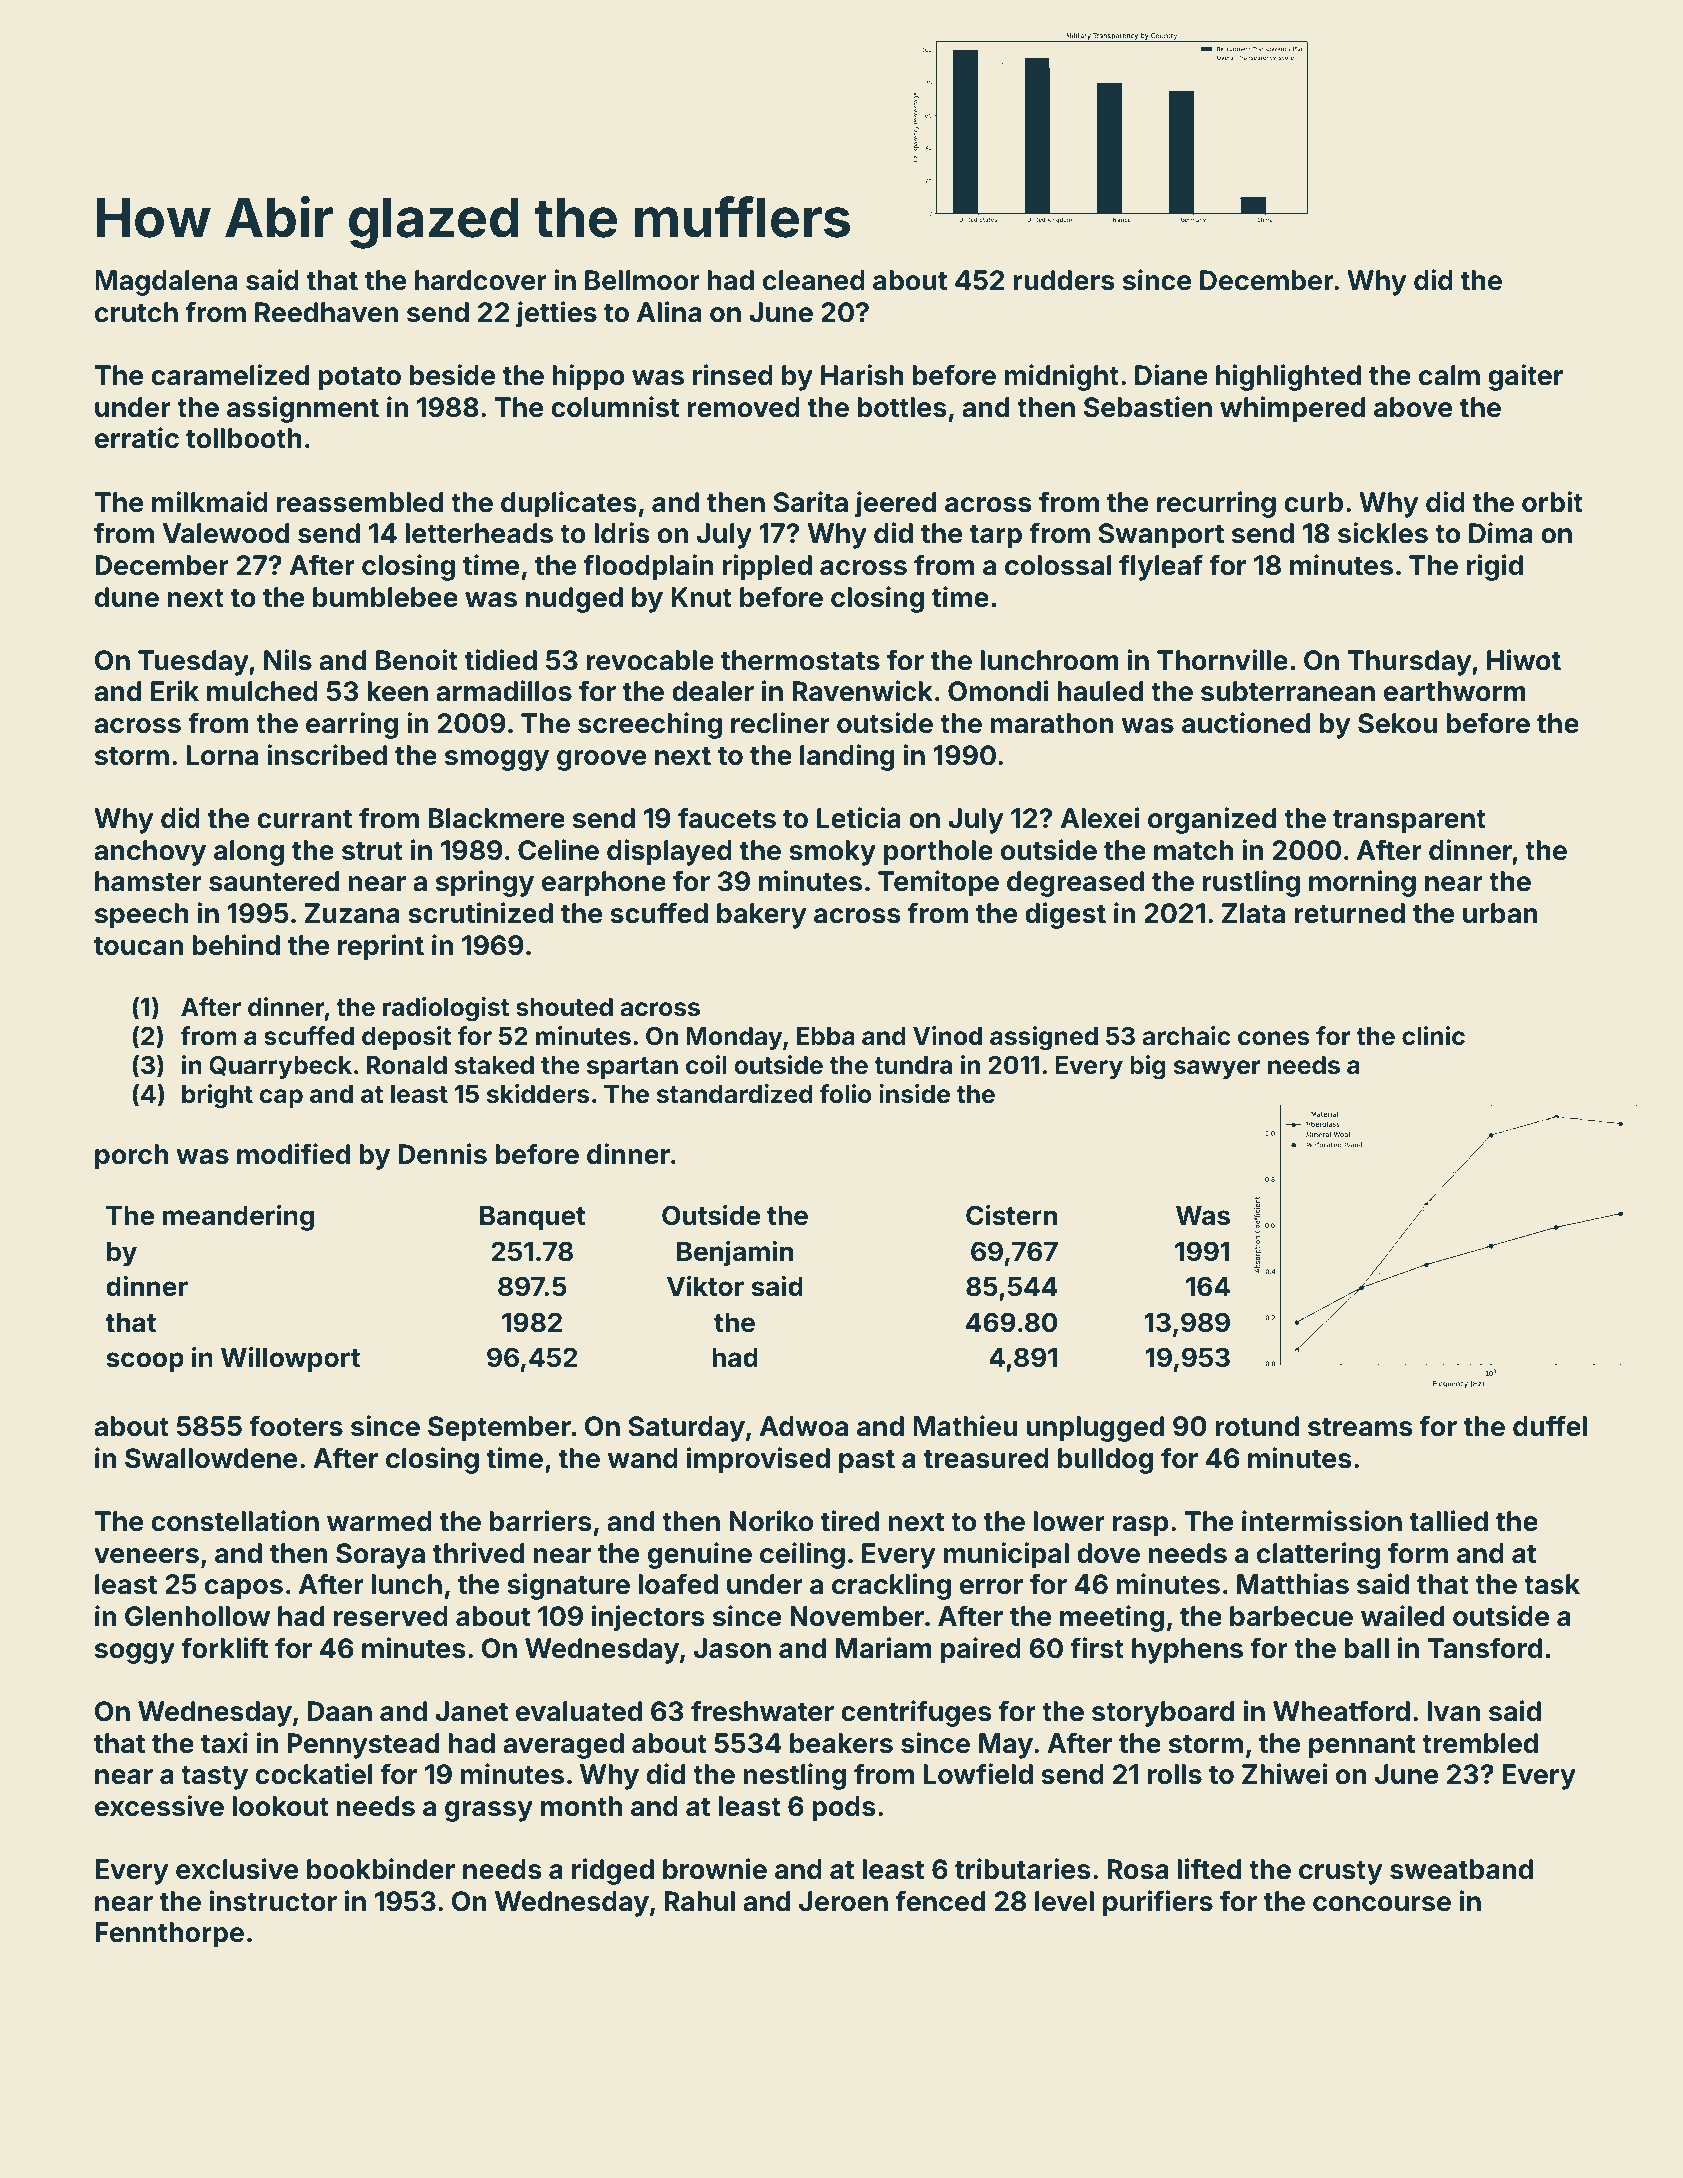 Image resolution: width=1683 pixels, height=2178 pixels. What do you see at coordinates (150, 853) in the screenshot?
I see `anchovy` at bounding box center [150, 853].
